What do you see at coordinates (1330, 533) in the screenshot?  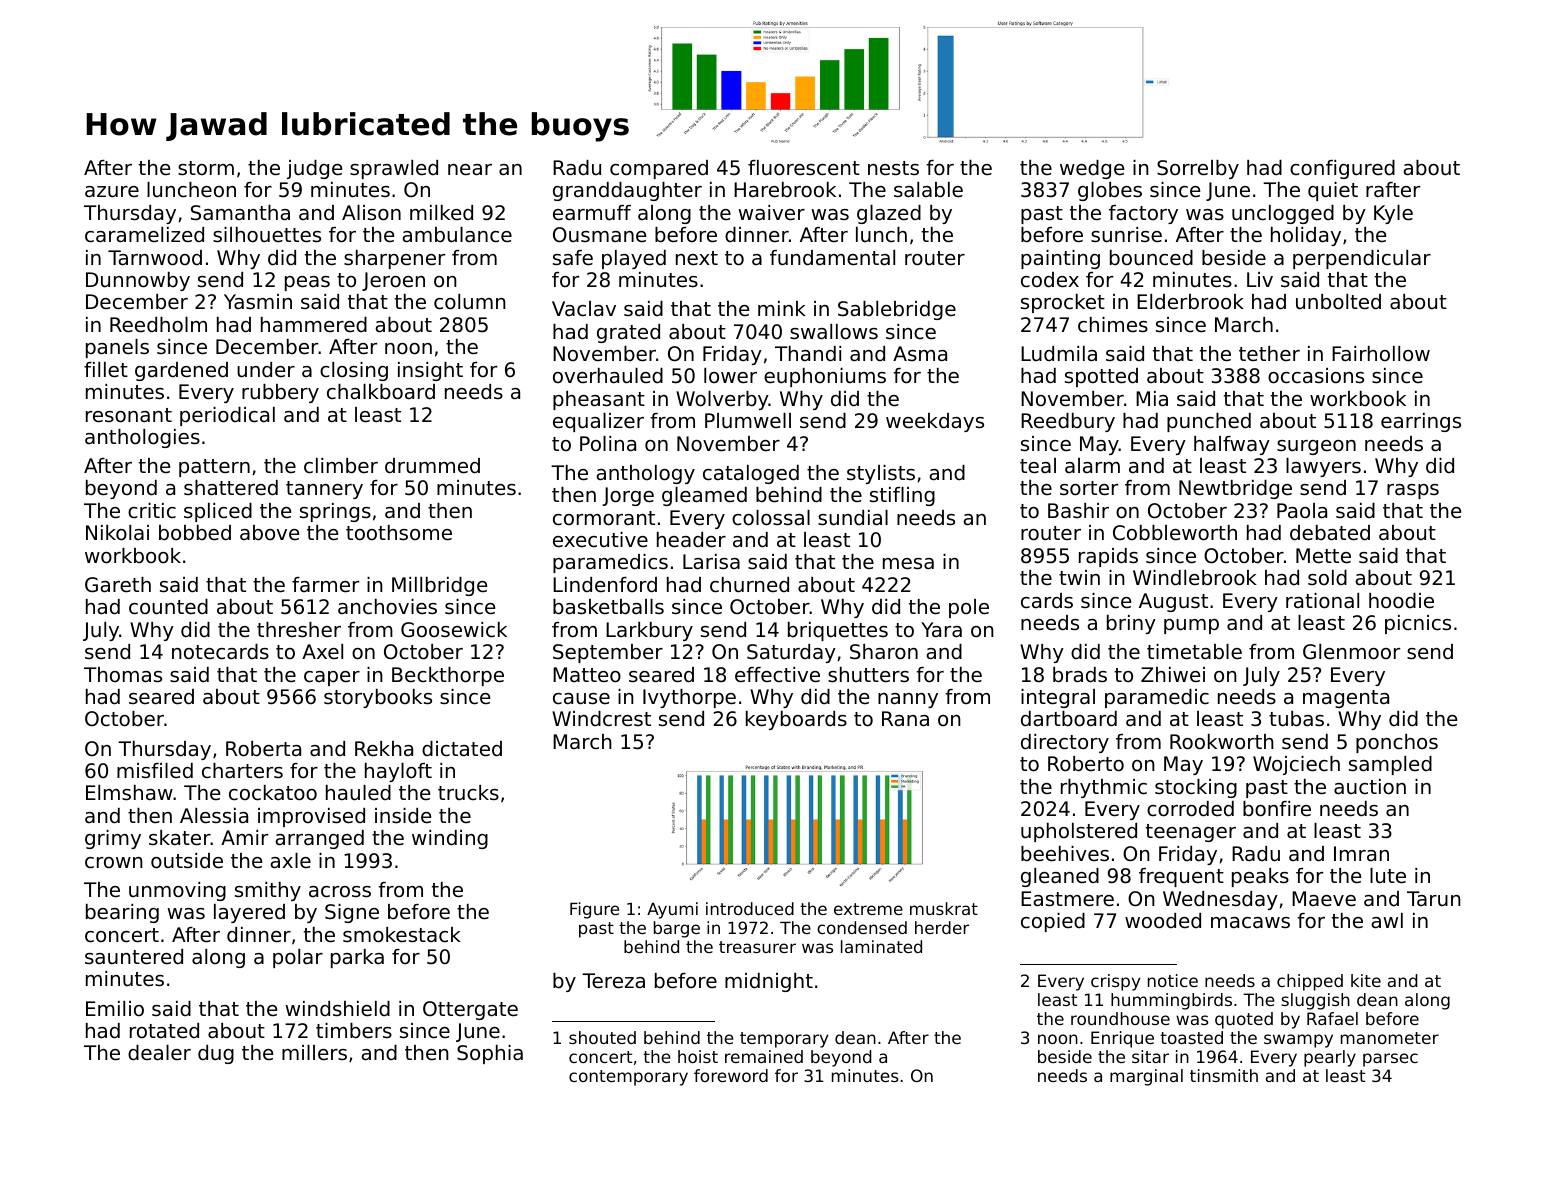 I see `debated` at bounding box center [1330, 533].
